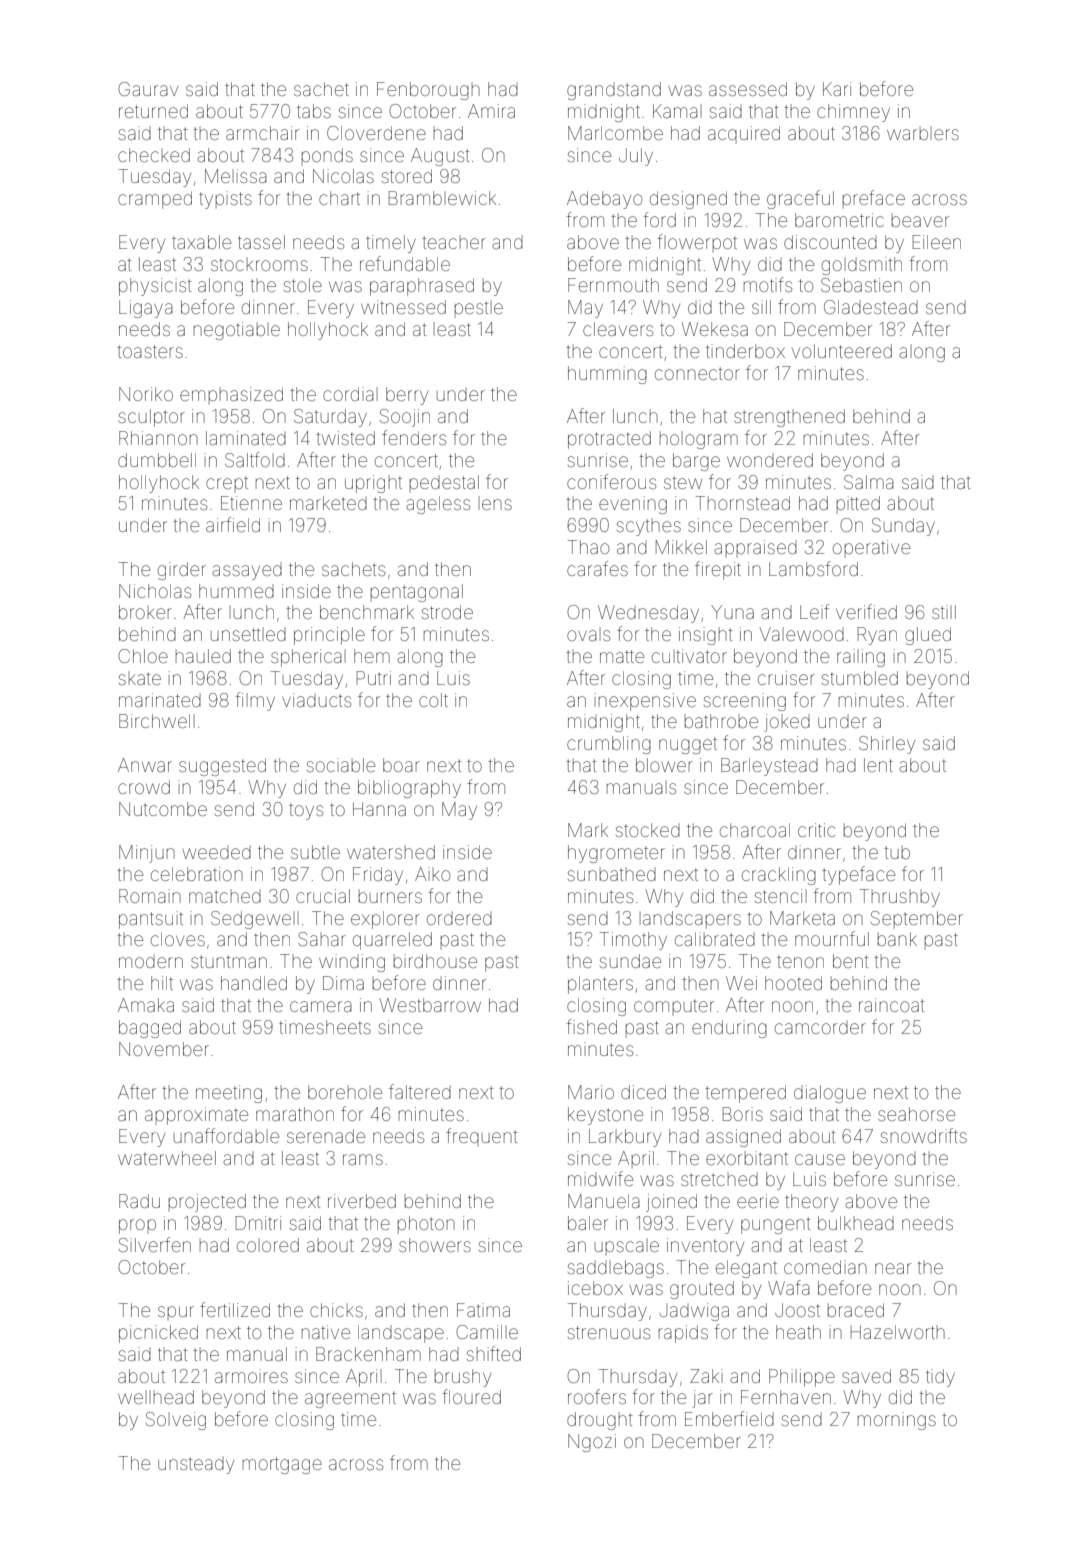 This screenshot has height=1549, width=1091. I want to click on tub, so click(897, 852).
